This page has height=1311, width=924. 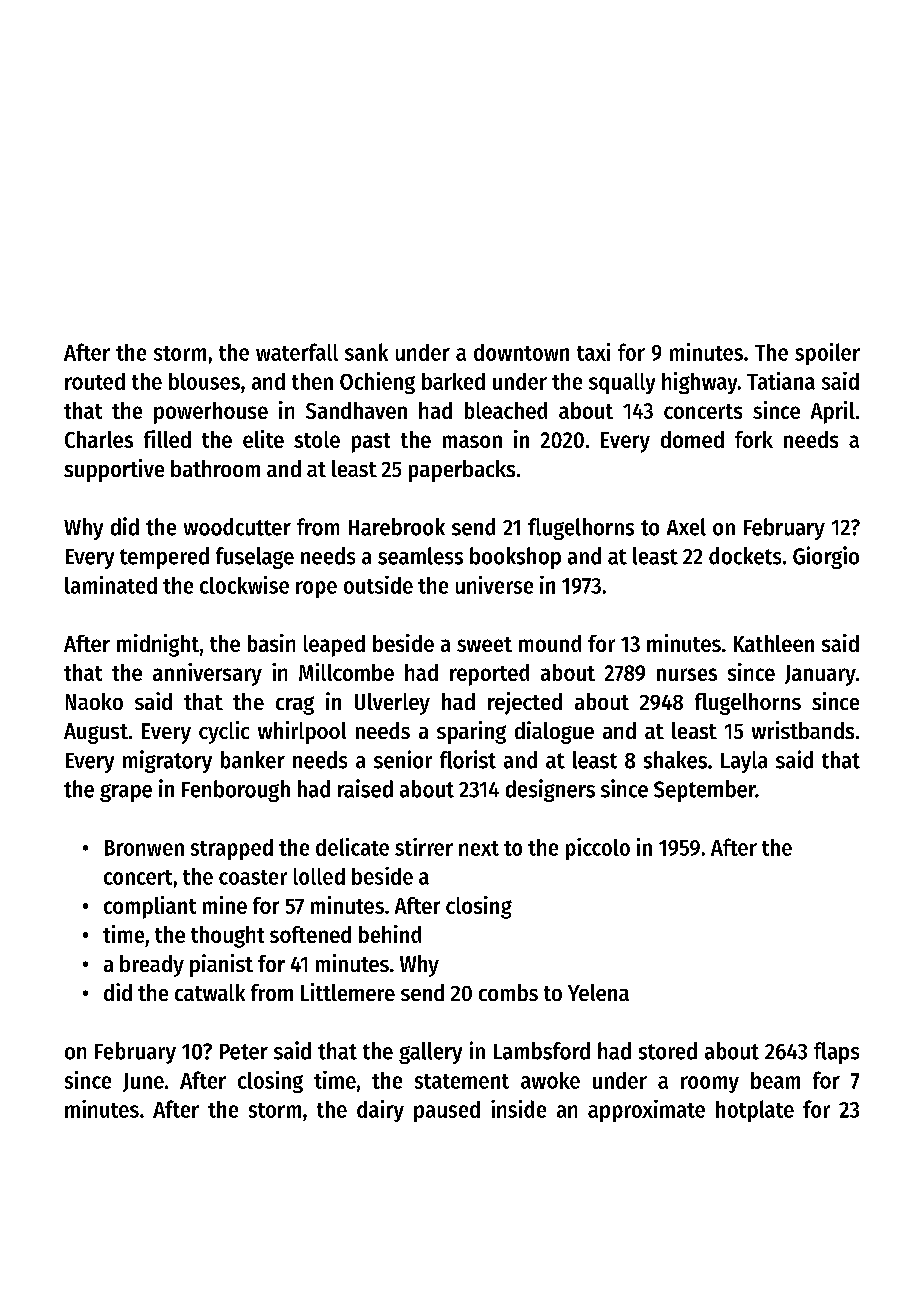 I want to click on bready, so click(x=152, y=966).
